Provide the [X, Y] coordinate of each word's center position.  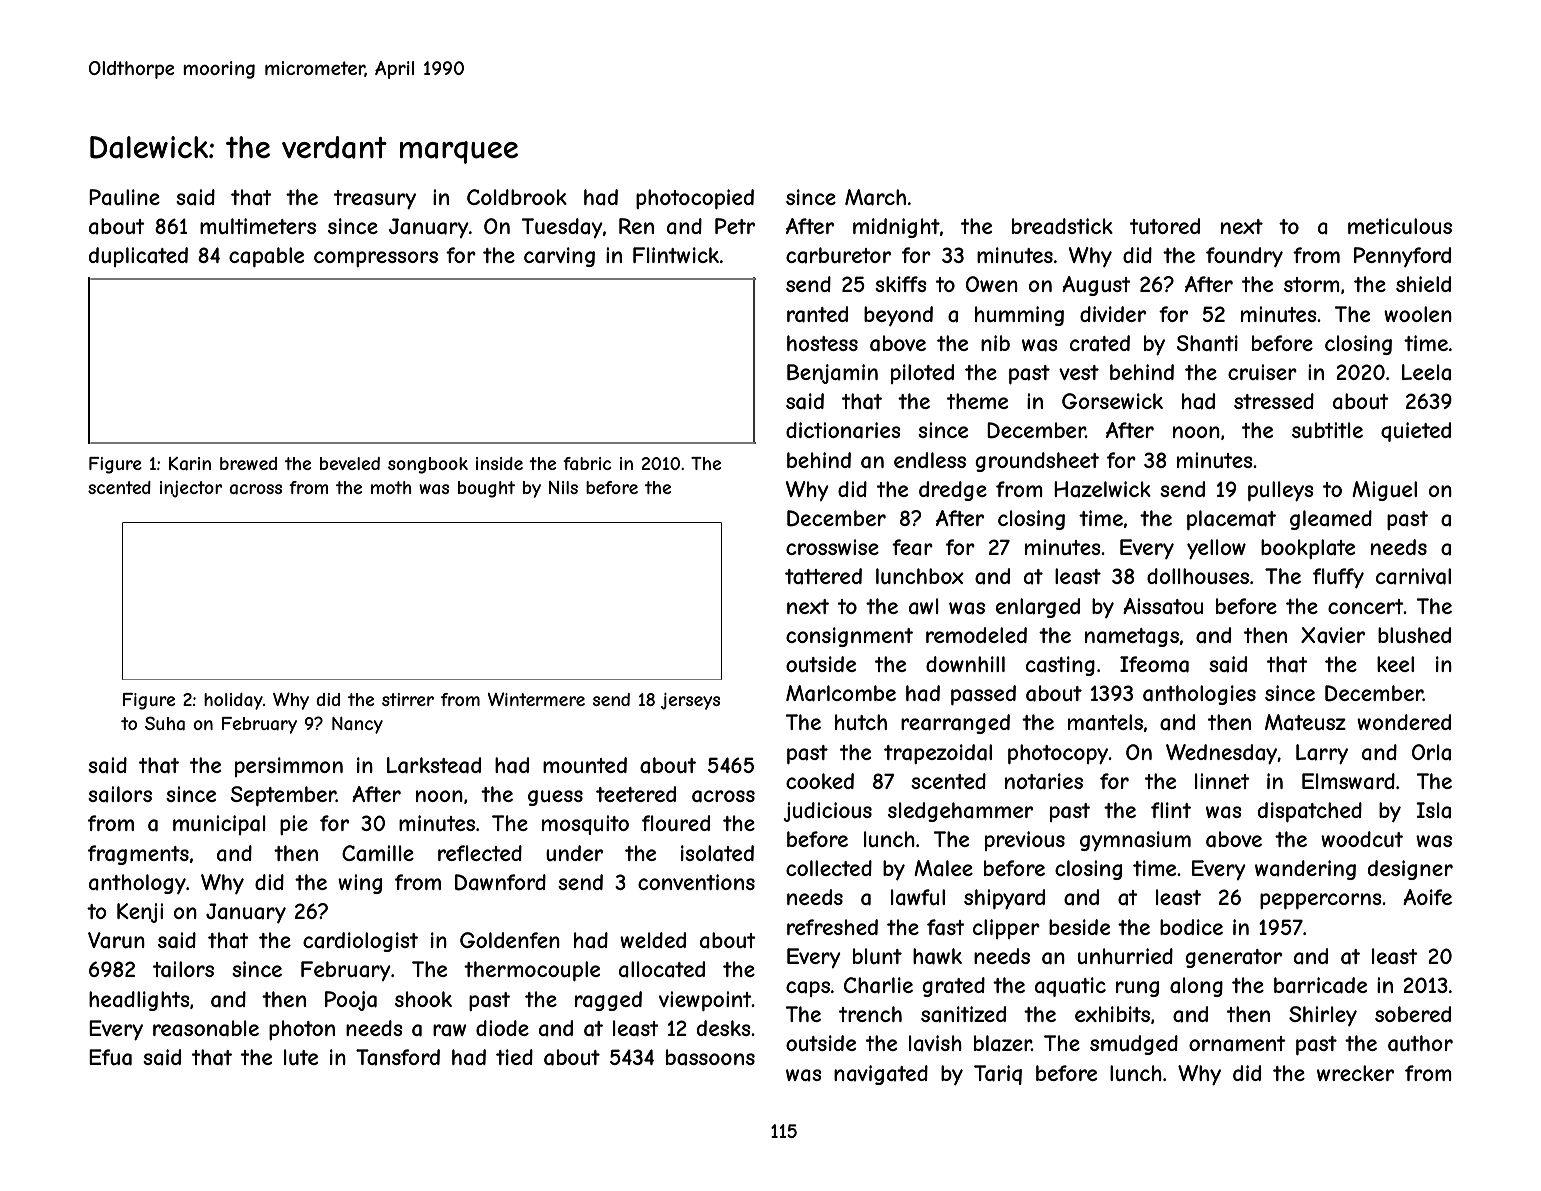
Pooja [351, 1001]
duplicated [138, 257]
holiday [233, 701]
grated [953, 987]
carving [559, 257]
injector [191, 489]
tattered [823, 576]
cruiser [1262, 372]
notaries [1044, 781]
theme [977, 401]
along [1196, 987]
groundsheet [1037, 462]
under [574, 853]
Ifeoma [1154, 664]
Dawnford [500, 882]
